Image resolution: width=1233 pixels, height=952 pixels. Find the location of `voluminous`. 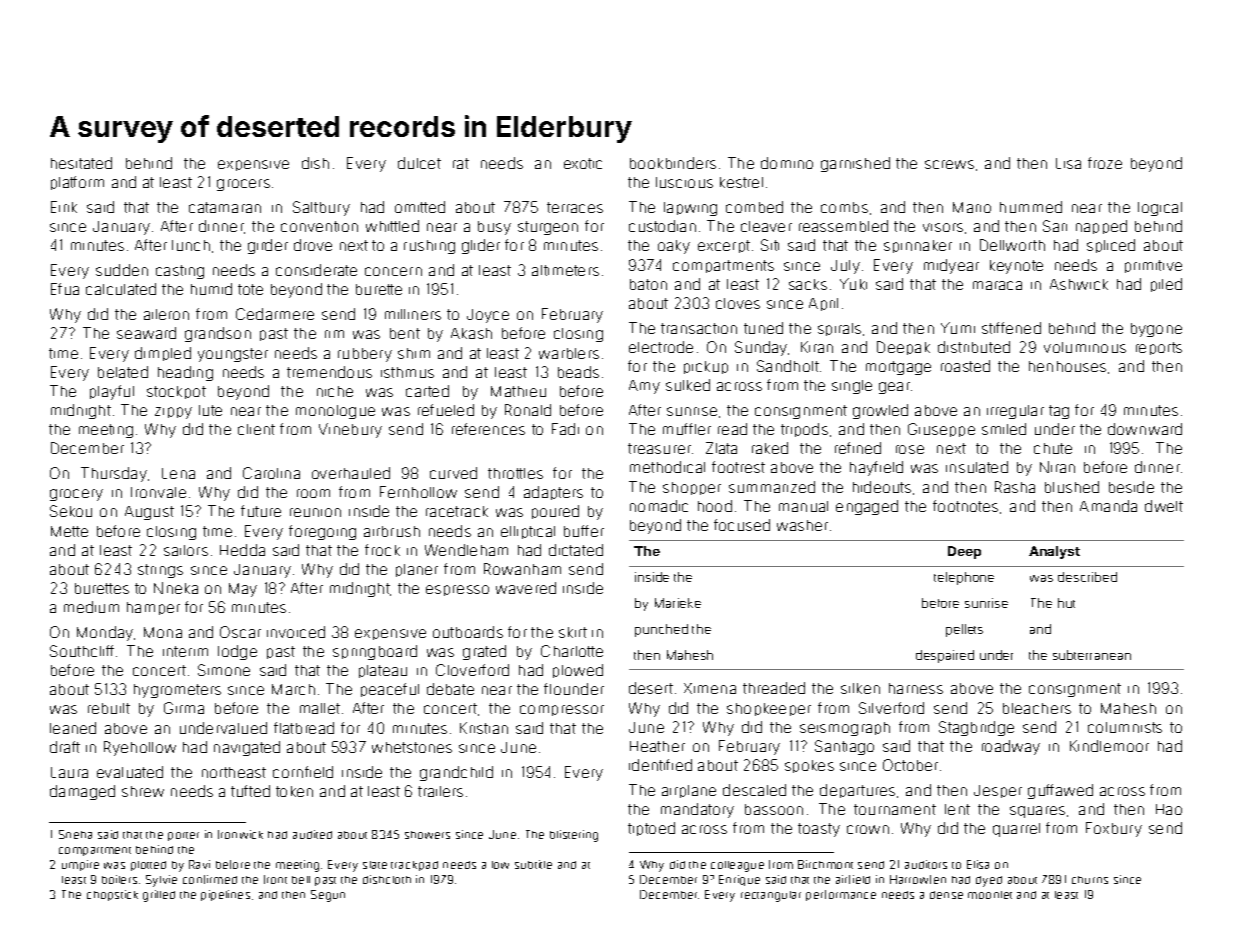

voluminous is located at coordinates (1085, 347).
